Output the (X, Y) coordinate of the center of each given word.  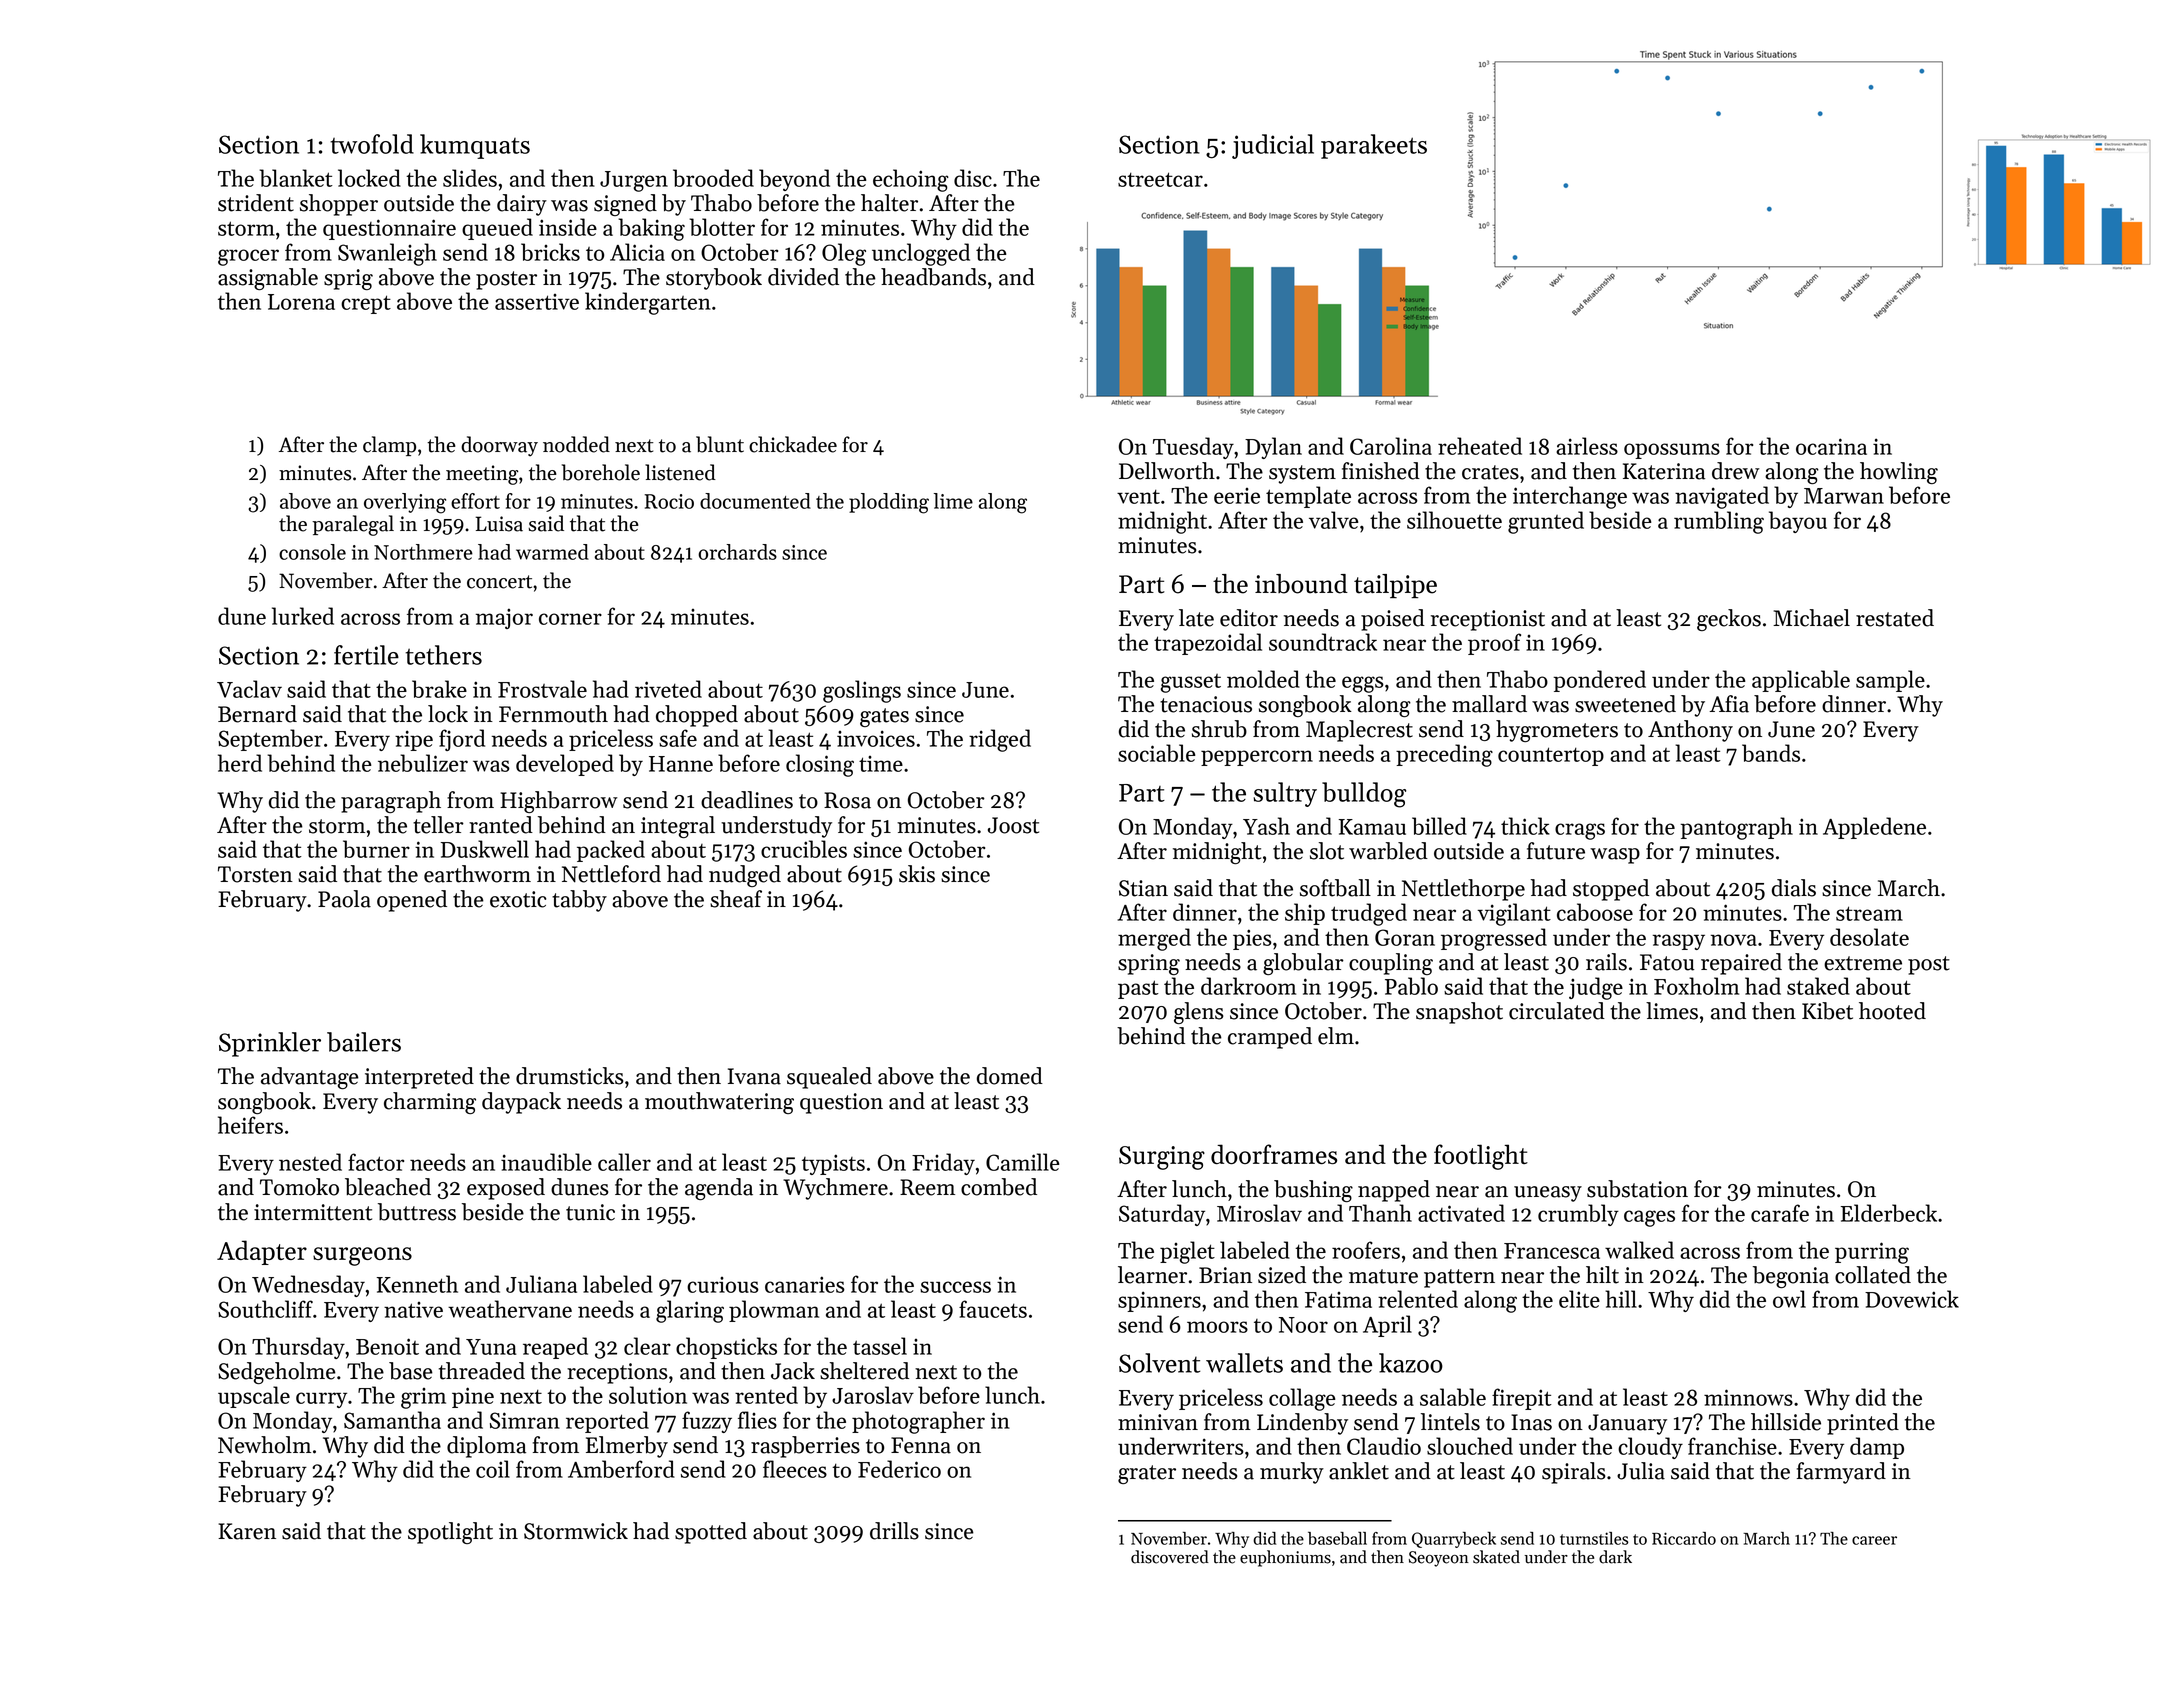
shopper (339, 205)
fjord (462, 740)
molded (1263, 679)
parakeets (1374, 146)
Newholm (264, 1445)
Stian (1143, 888)
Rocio (669, 501)
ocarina (1831, 446)
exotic (518, 899)
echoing (911, 180)
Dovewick (1912, 1299)
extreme (1863, 963)
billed (1439, 826)
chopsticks (726, 1348)
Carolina (1391, 446)
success (955, 1287)
